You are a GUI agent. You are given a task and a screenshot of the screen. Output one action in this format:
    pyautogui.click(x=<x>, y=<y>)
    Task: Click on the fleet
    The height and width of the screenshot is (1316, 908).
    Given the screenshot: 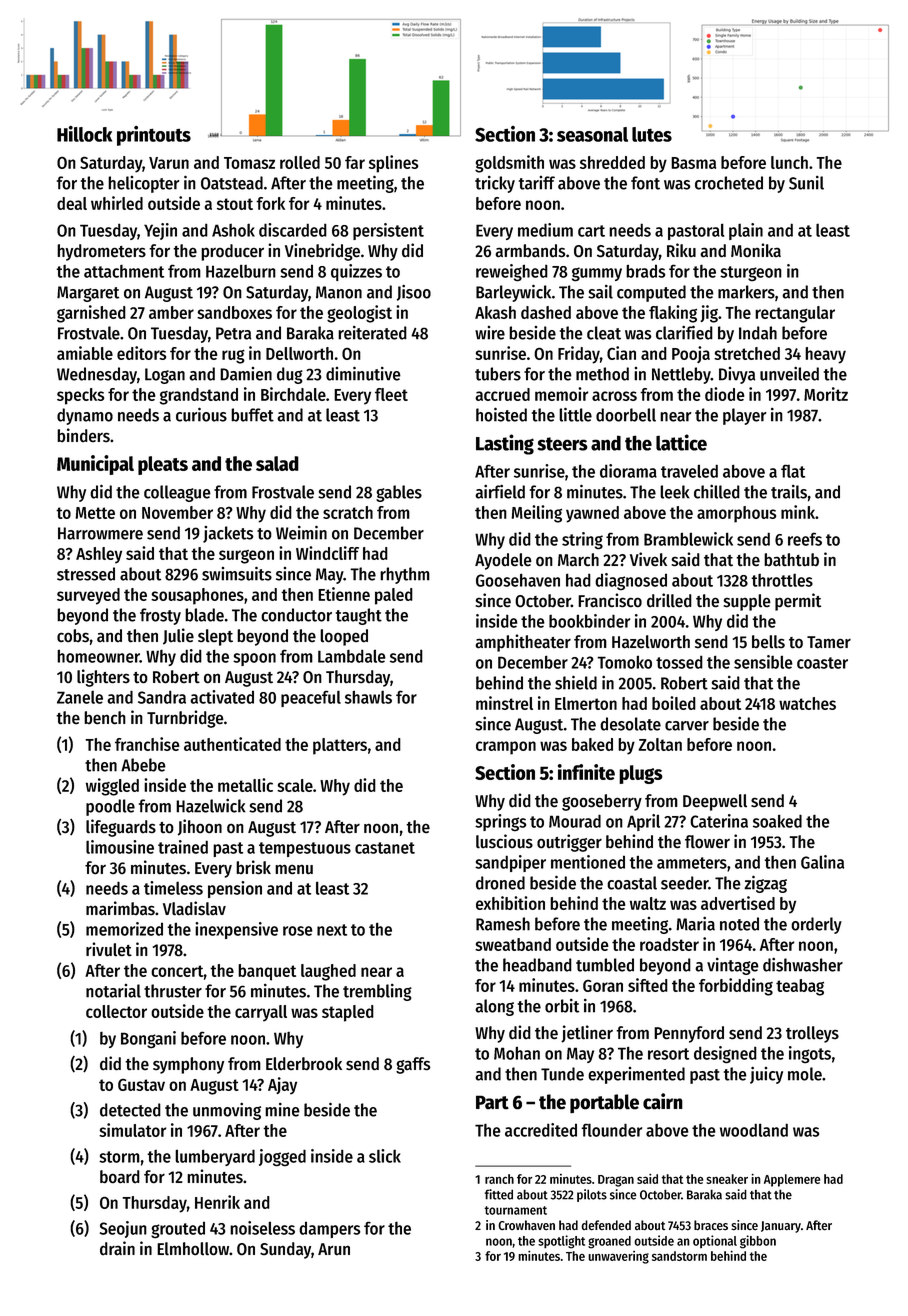 What is the action you would take?
    pyautogui.click(x=391, y=394)
